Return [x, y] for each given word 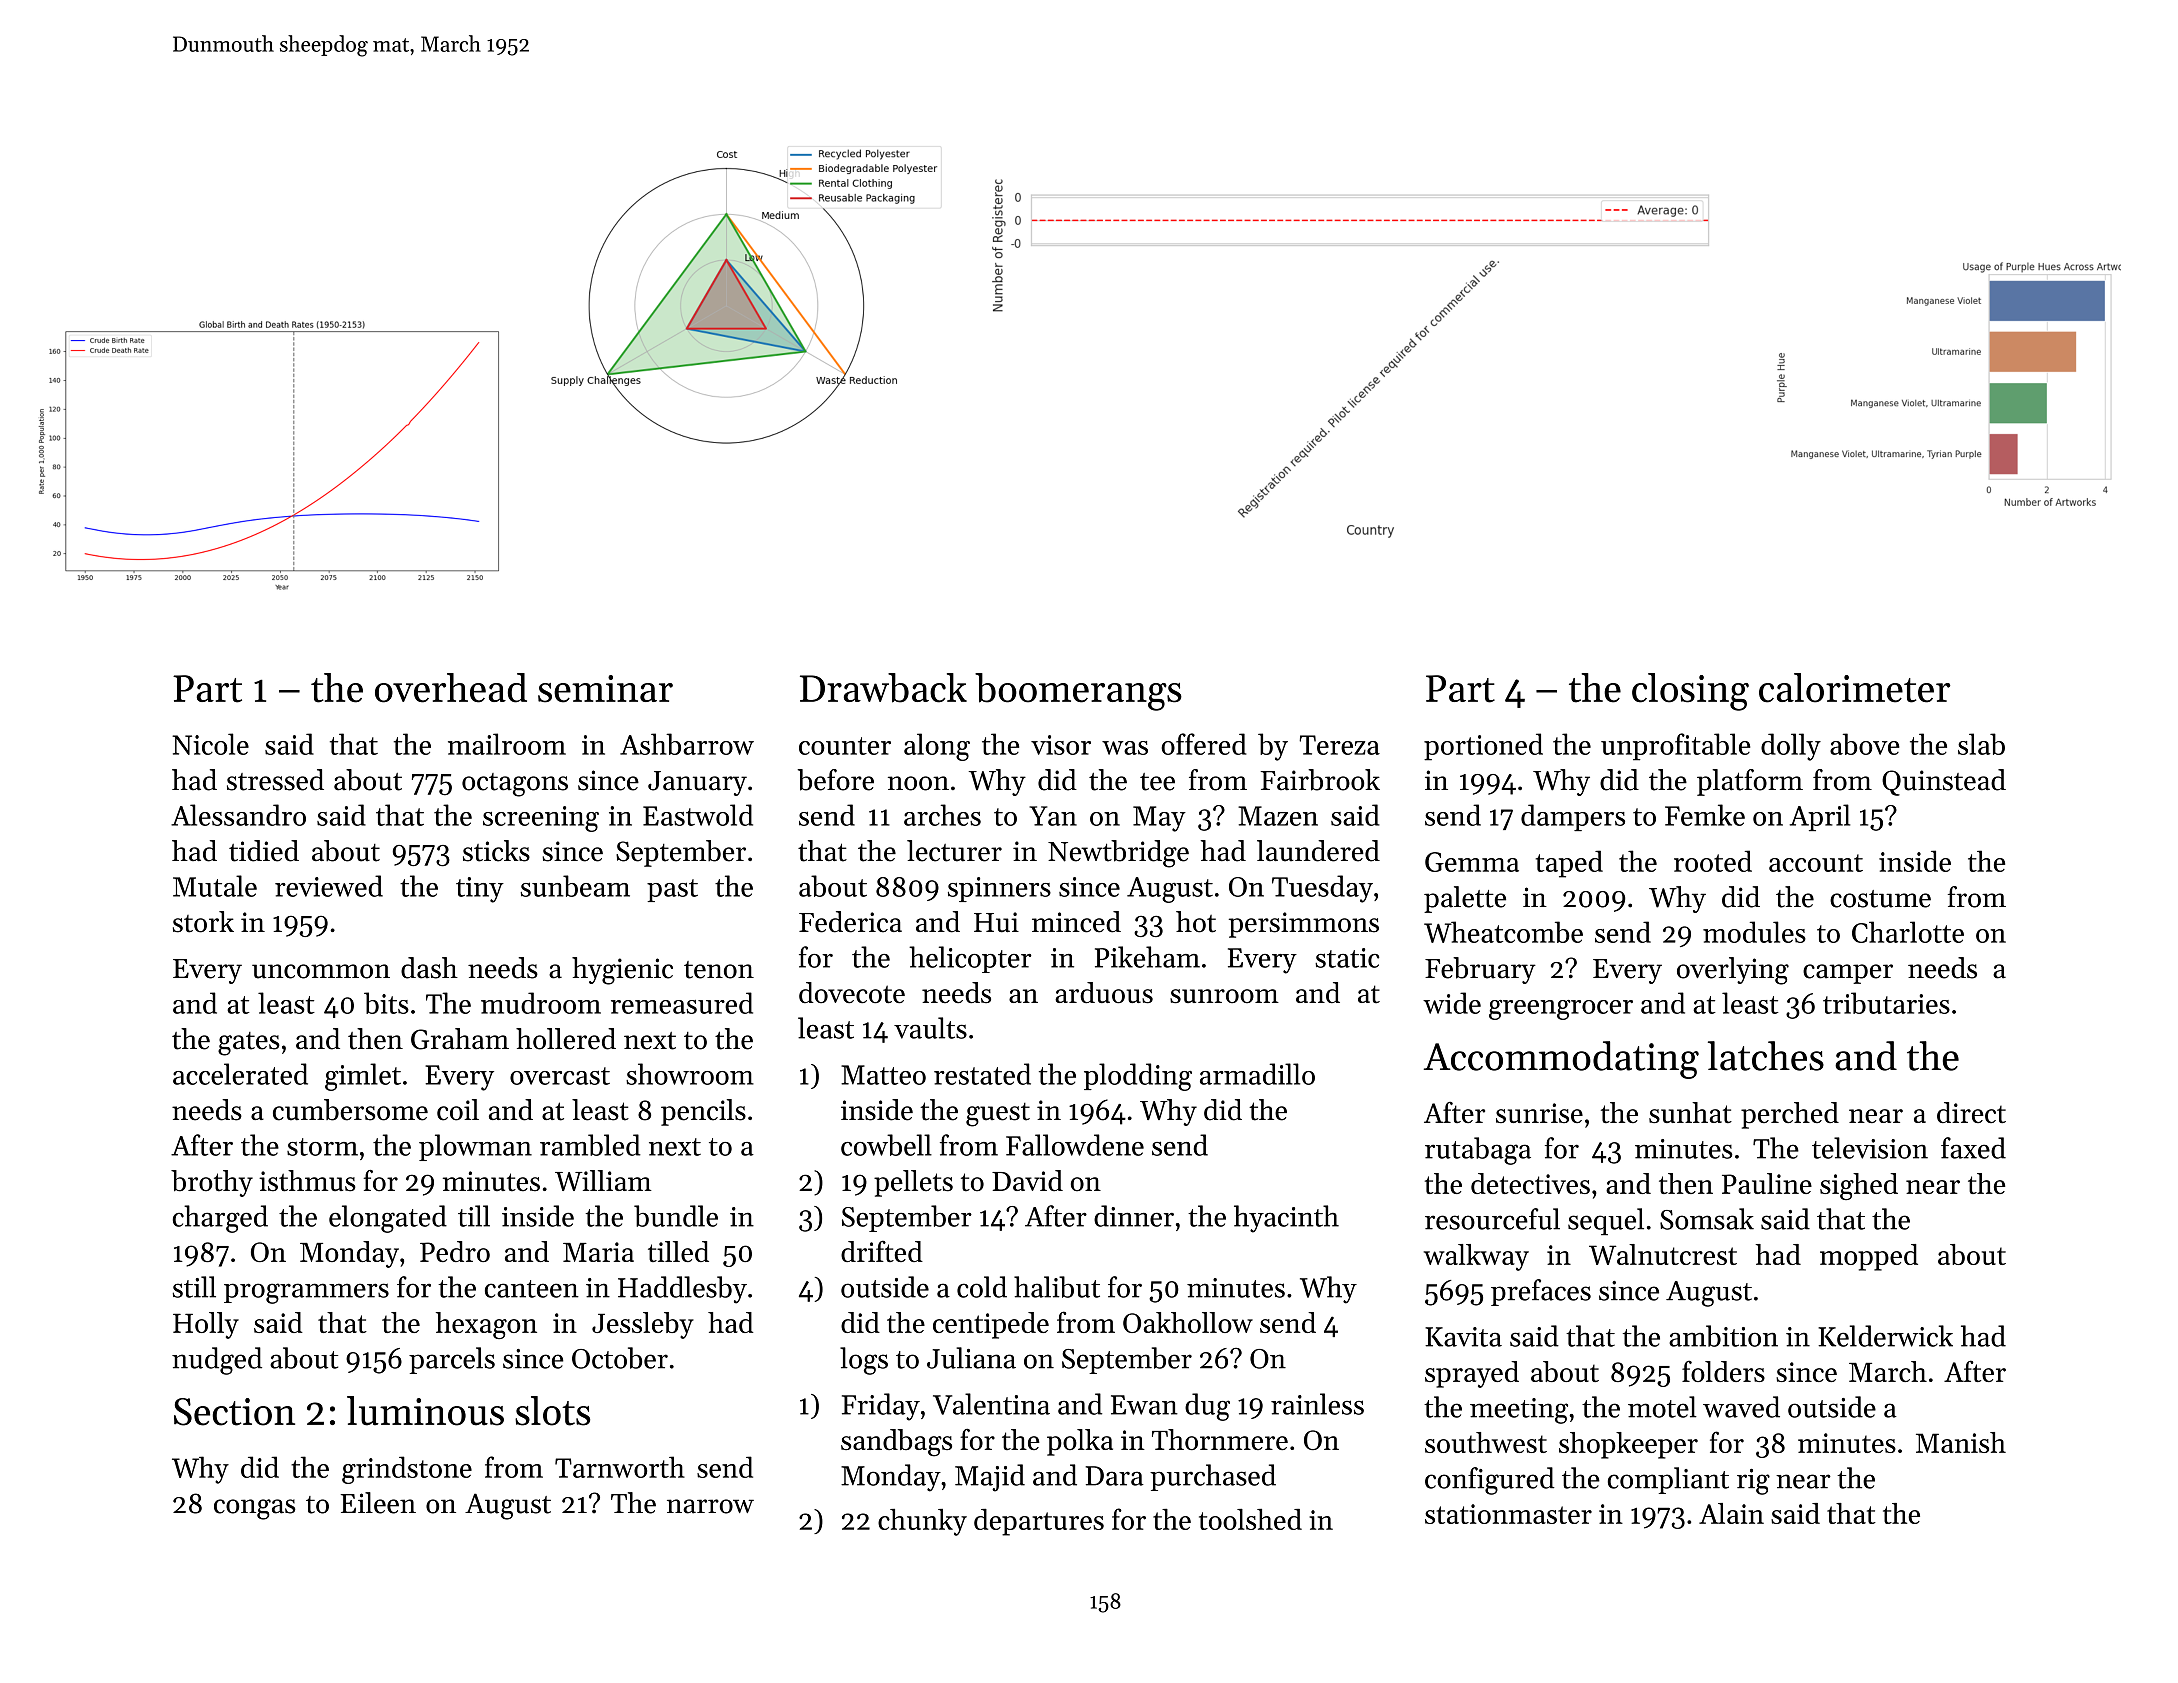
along [937, 747]
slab [1981, 744]
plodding [1138, 1077]
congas [255, 1509]
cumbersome [350, 1110]
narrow [710, 1506]
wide [1452, 1003]
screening [541, 819]
